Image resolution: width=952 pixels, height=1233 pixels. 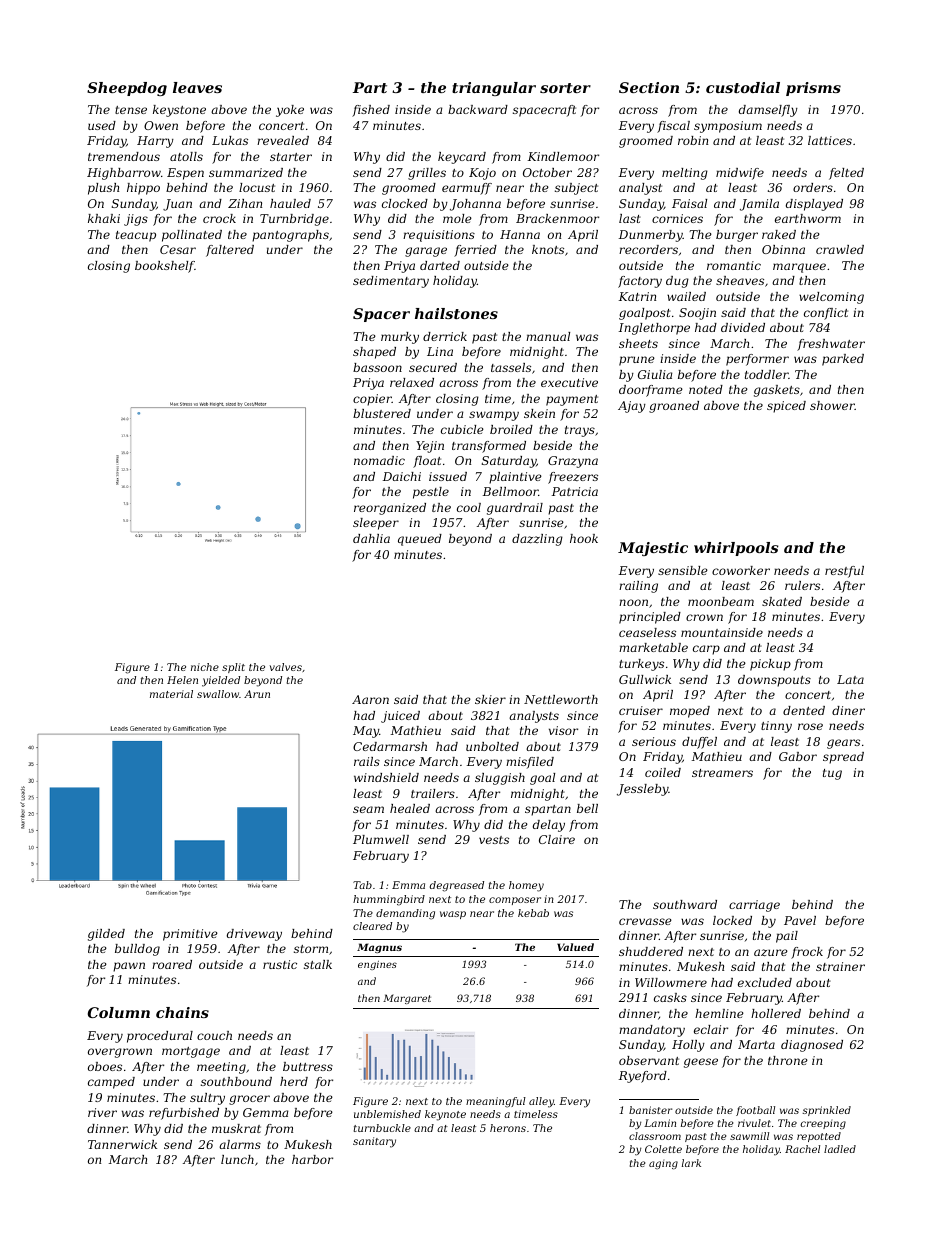 I want to click on tug, so click(x=832, y=774).
